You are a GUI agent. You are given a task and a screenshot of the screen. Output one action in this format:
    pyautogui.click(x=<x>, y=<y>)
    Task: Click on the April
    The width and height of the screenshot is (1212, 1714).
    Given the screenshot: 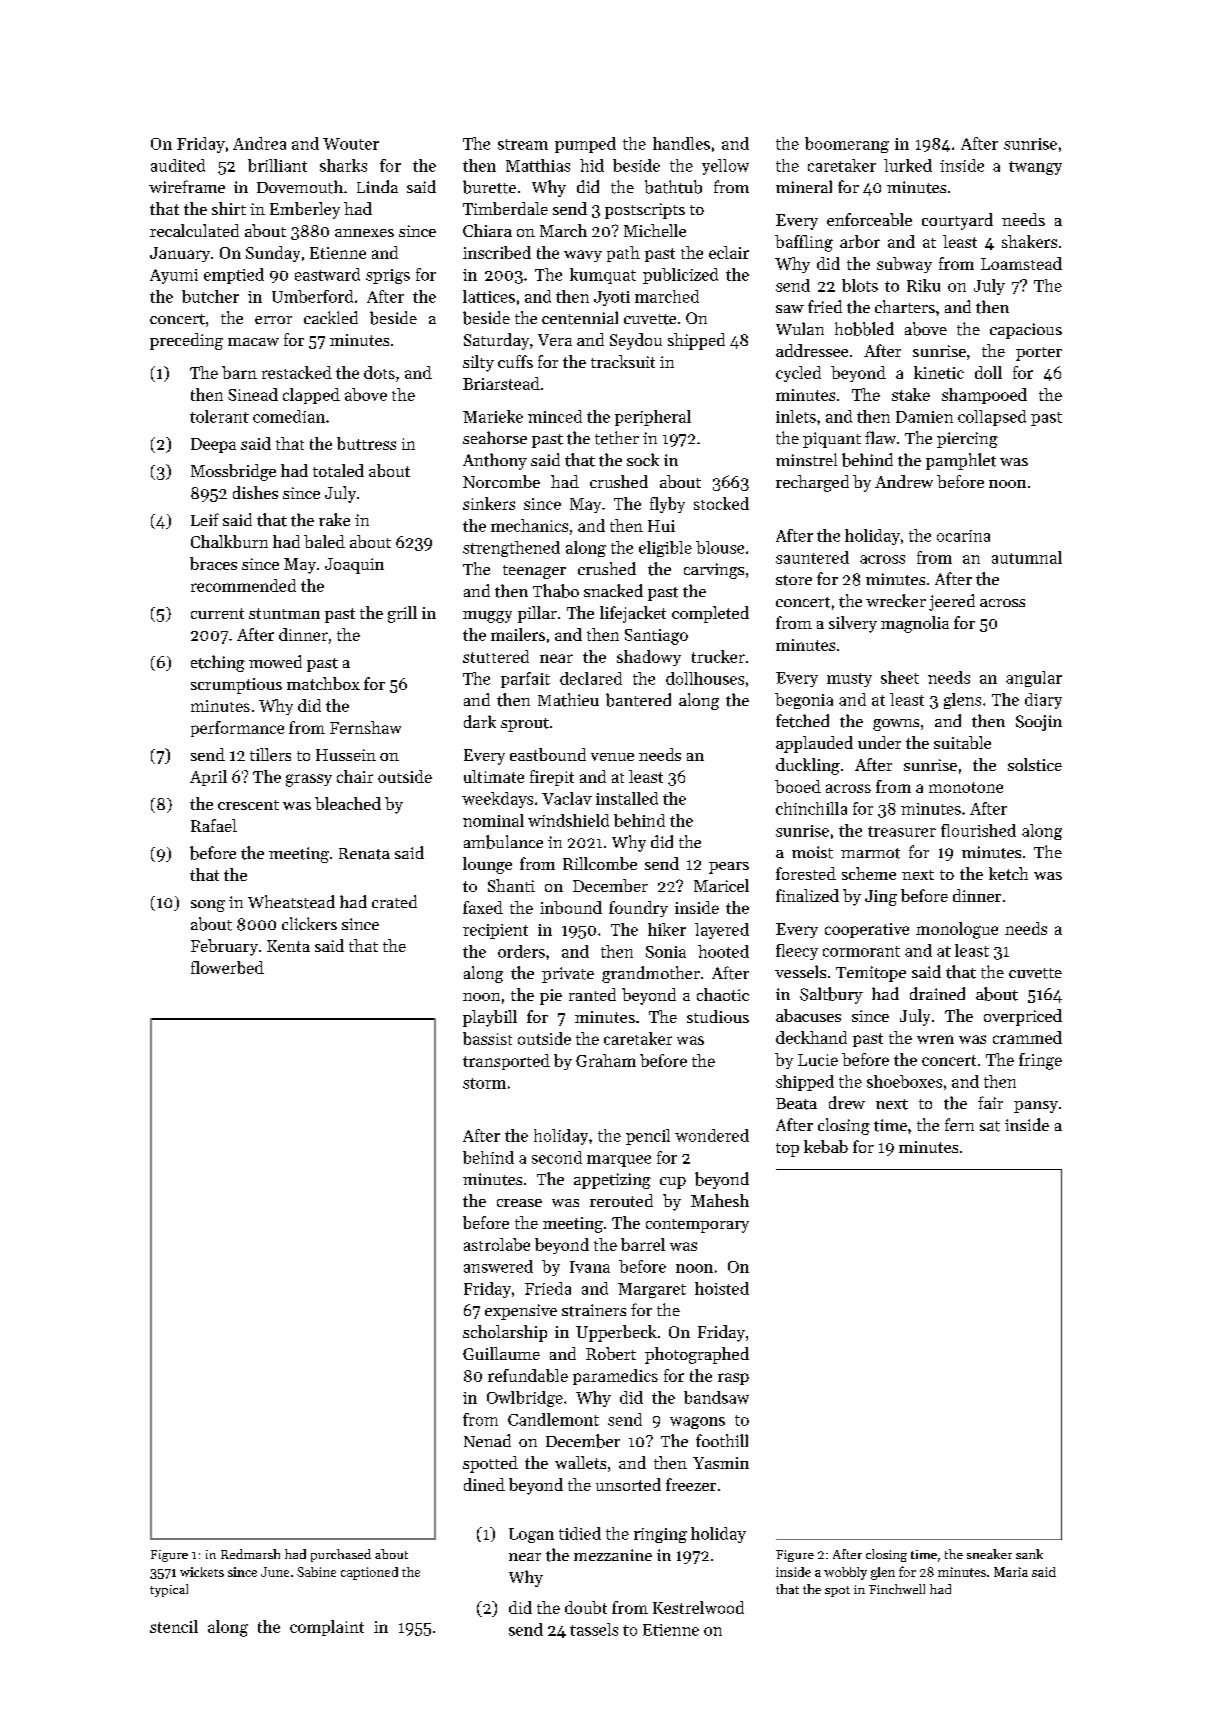 What is the action you would take?
    pyautogui.click(x=208, y=778)
